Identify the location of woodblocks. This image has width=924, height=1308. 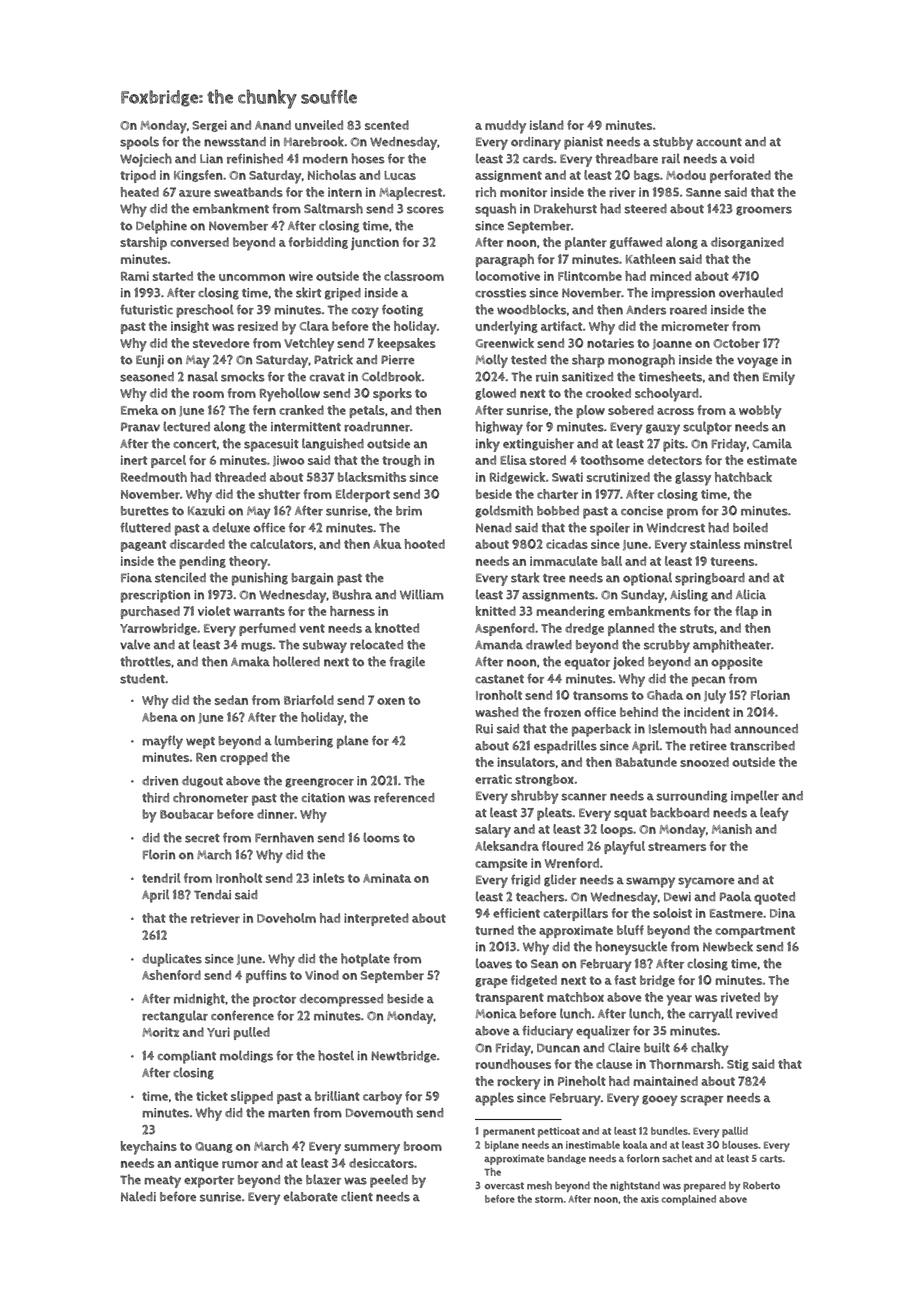
(532, 309).
